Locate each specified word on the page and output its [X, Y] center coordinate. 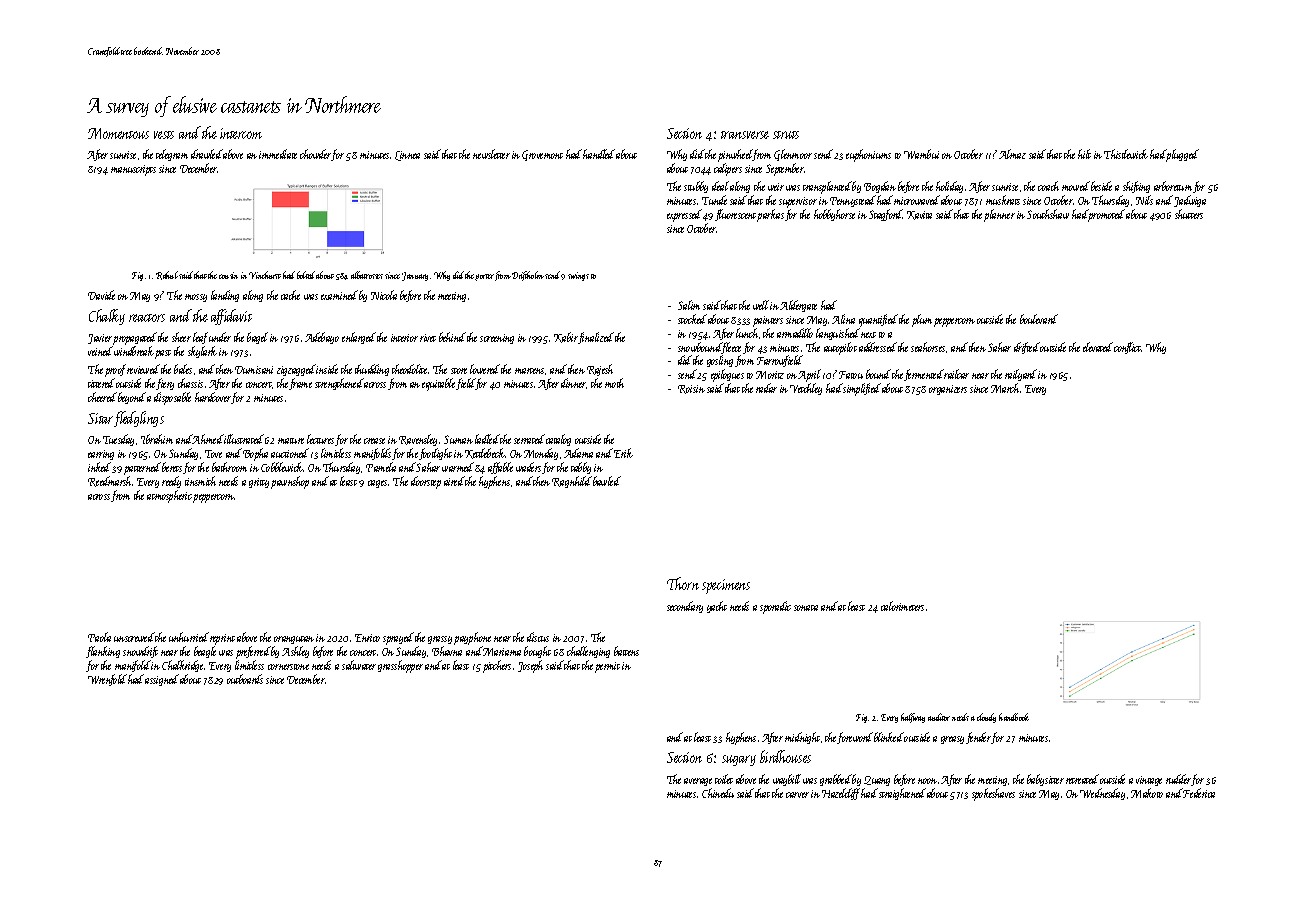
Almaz [1012, 154]
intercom [241, 133]
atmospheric [169, 496]
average [698, 782]
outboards [245, 679]
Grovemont [542, 155]
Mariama [502, 652]
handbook [1014, 717]
